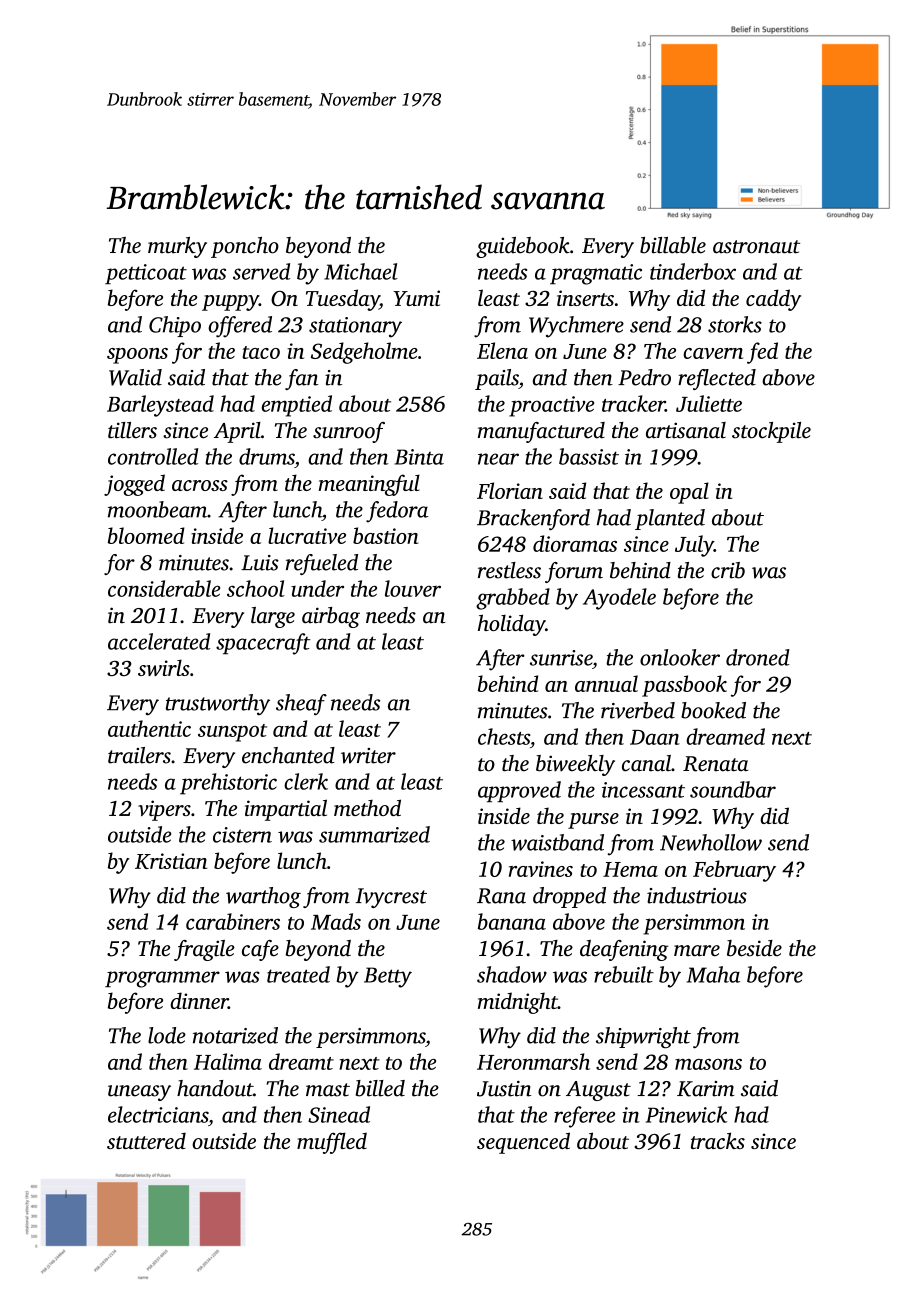 The height and width of the document is (1311, 924). What do you see at coordinates (673, 245) in the document?
I see `billable` at bounding box center [673, 245].
